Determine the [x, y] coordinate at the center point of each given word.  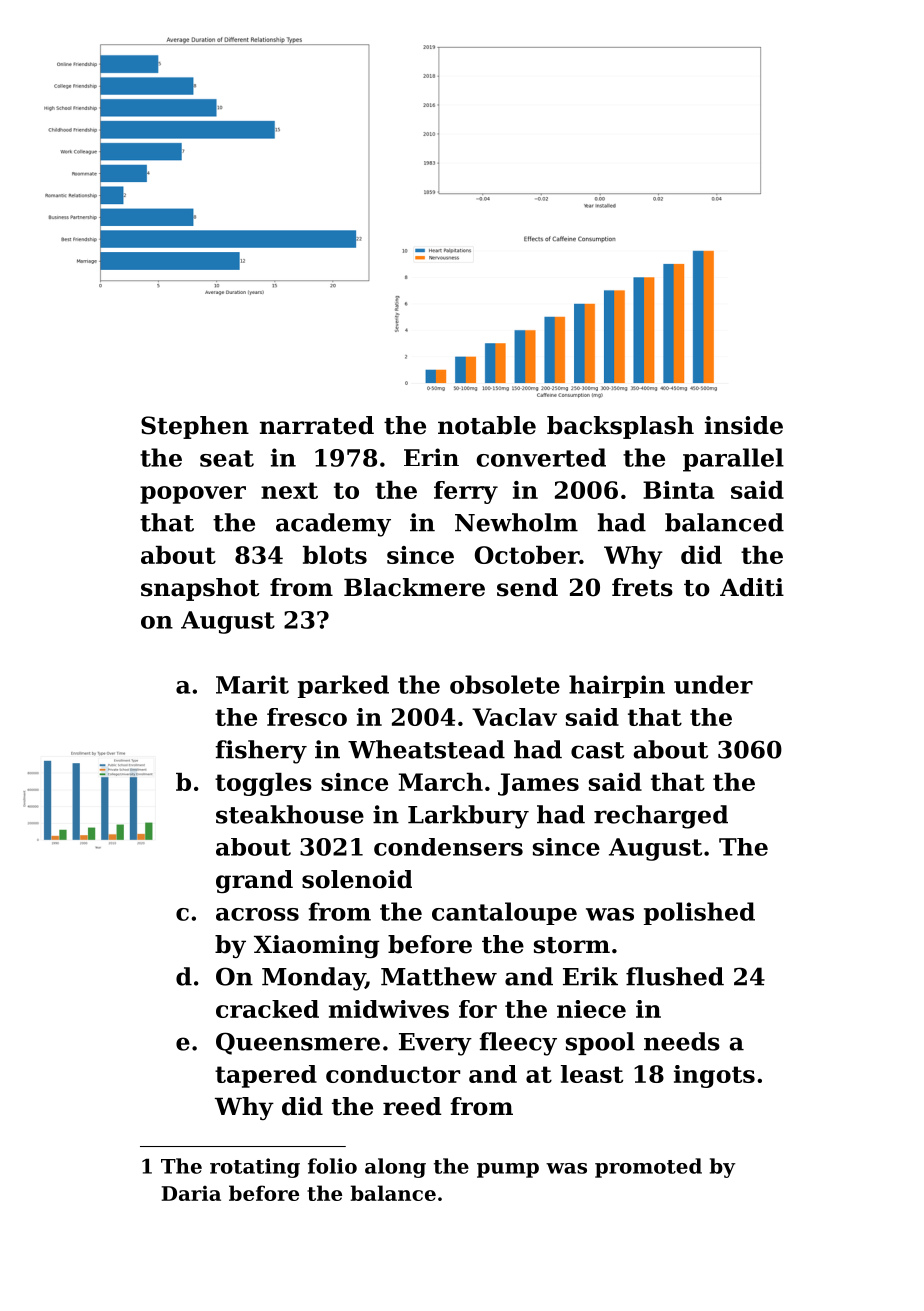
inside [744, 425]
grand [254, 881]
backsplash [620, 427]
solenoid [357, 879]
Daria [191, 1193]
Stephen [195, 427]
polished [699, 913]
